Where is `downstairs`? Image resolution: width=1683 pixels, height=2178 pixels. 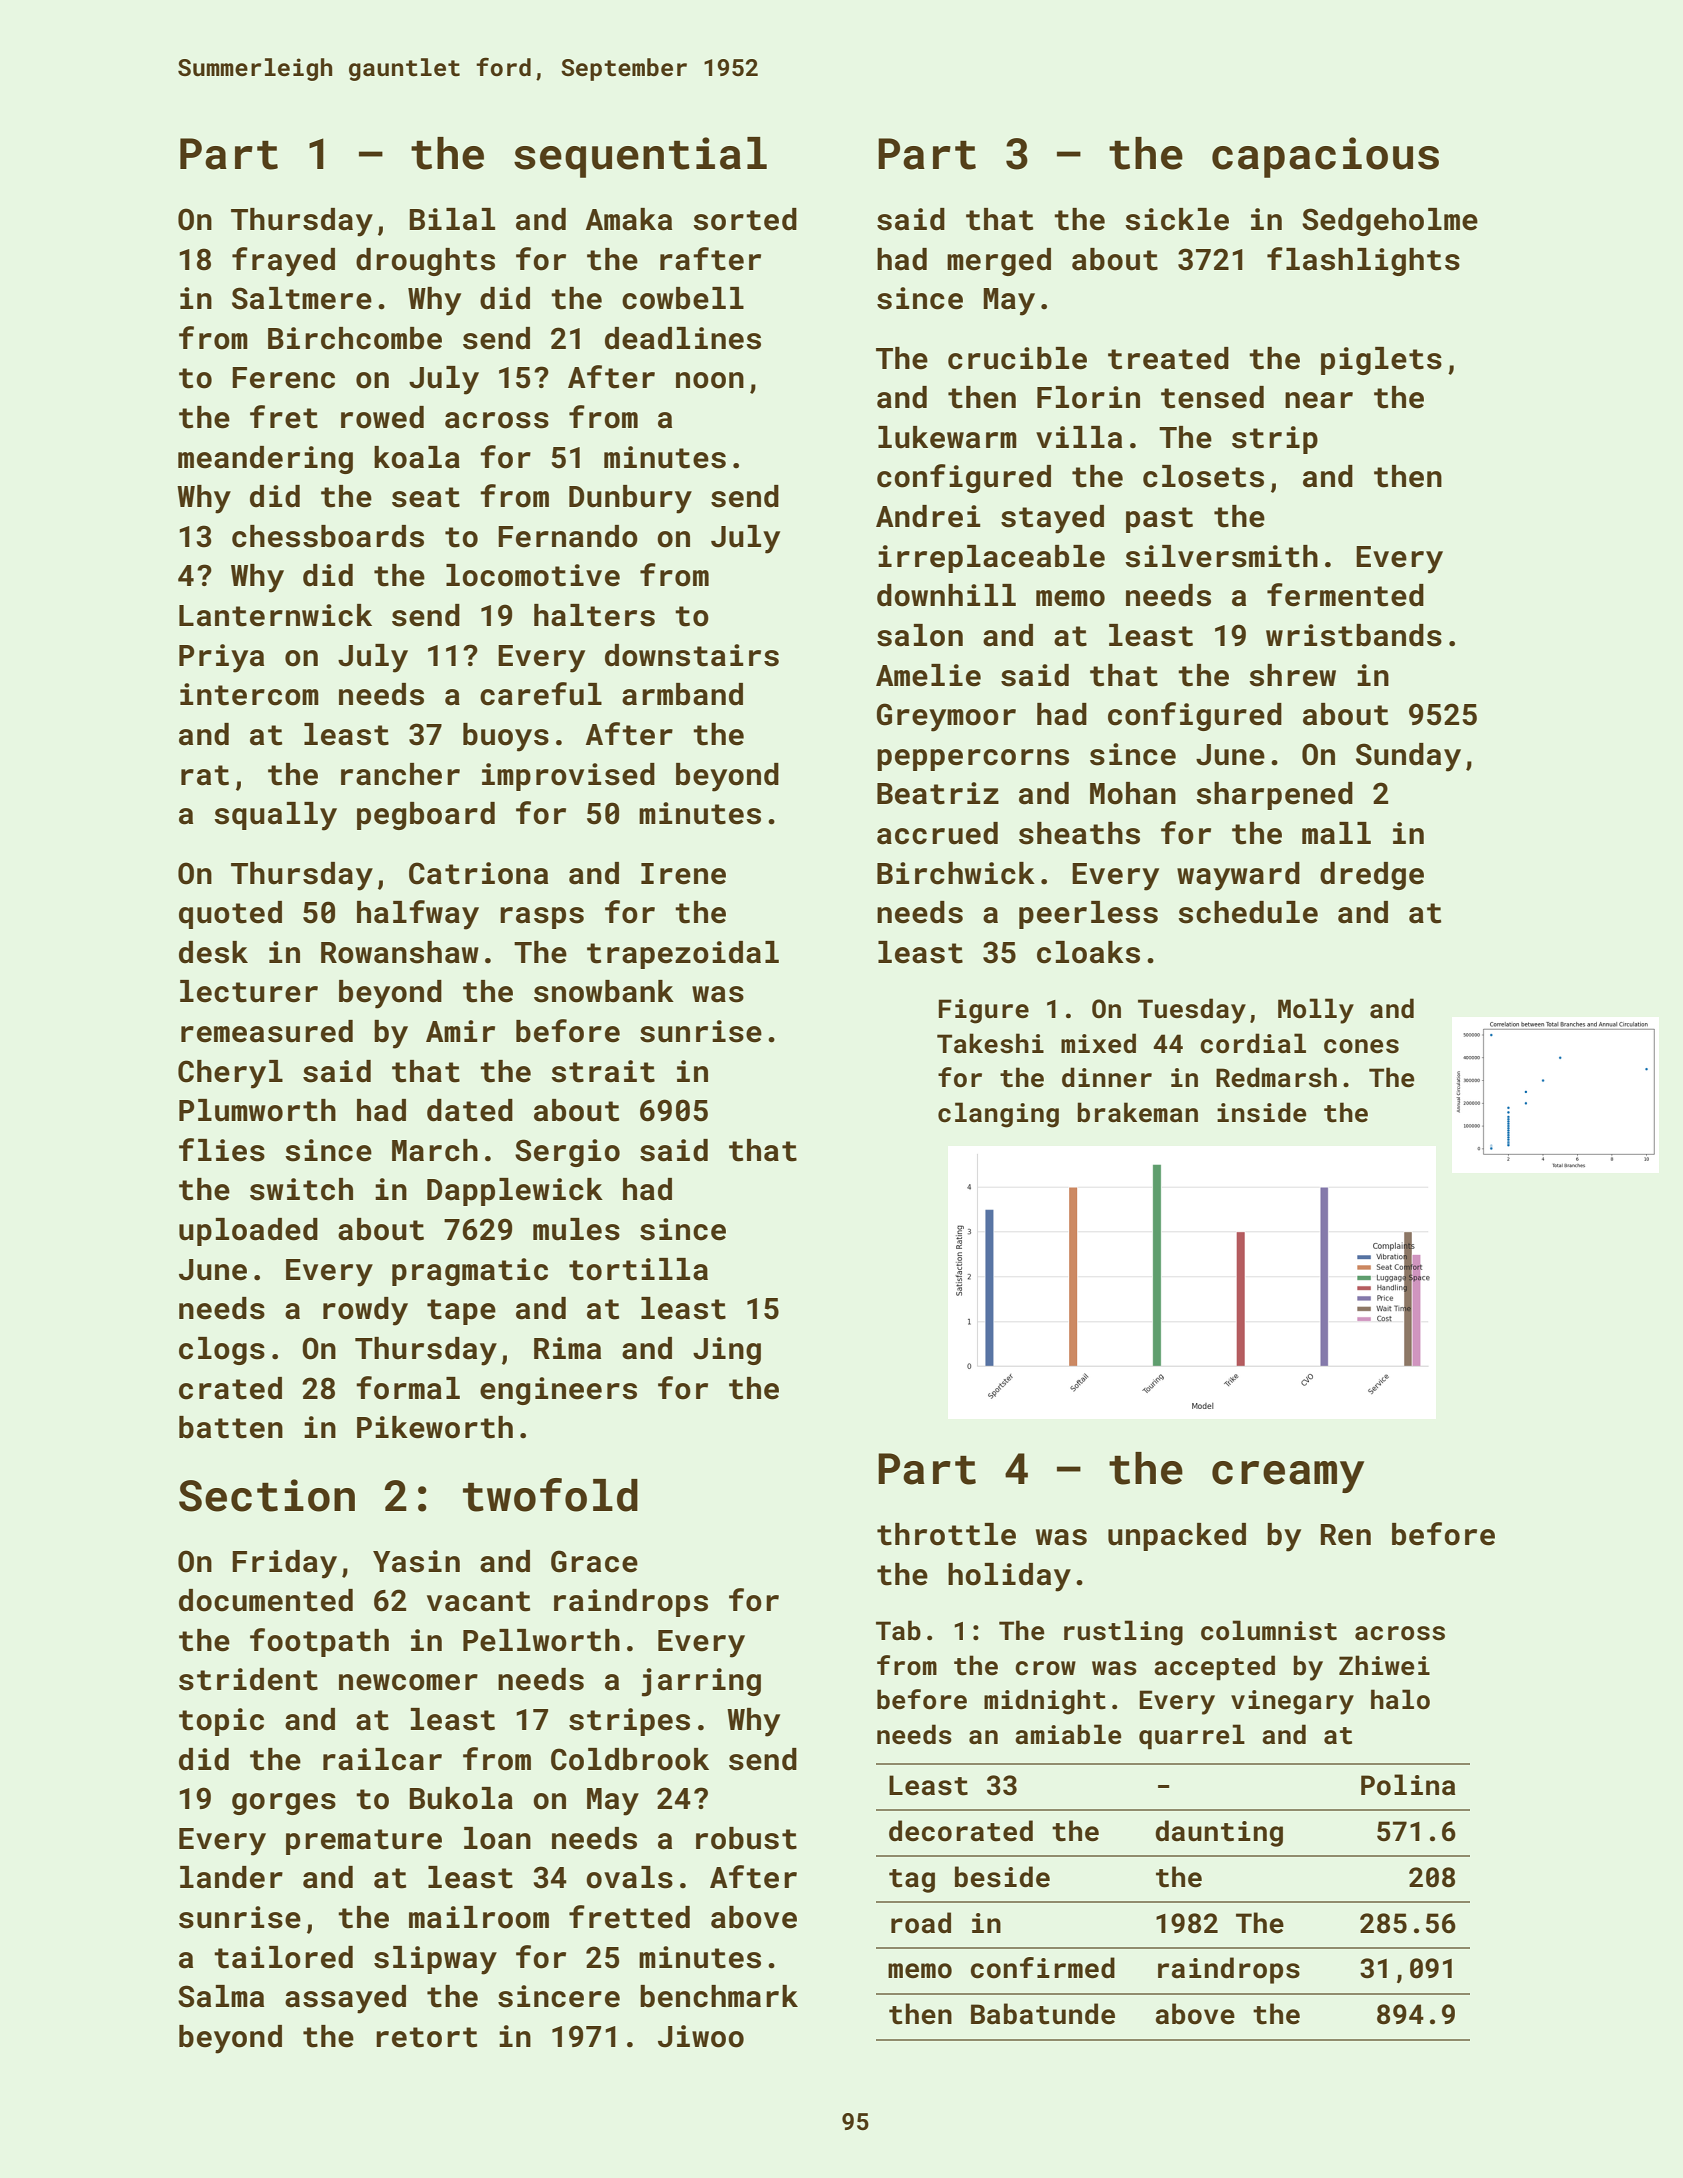 downstairs is located at coordinates (692, 655).
